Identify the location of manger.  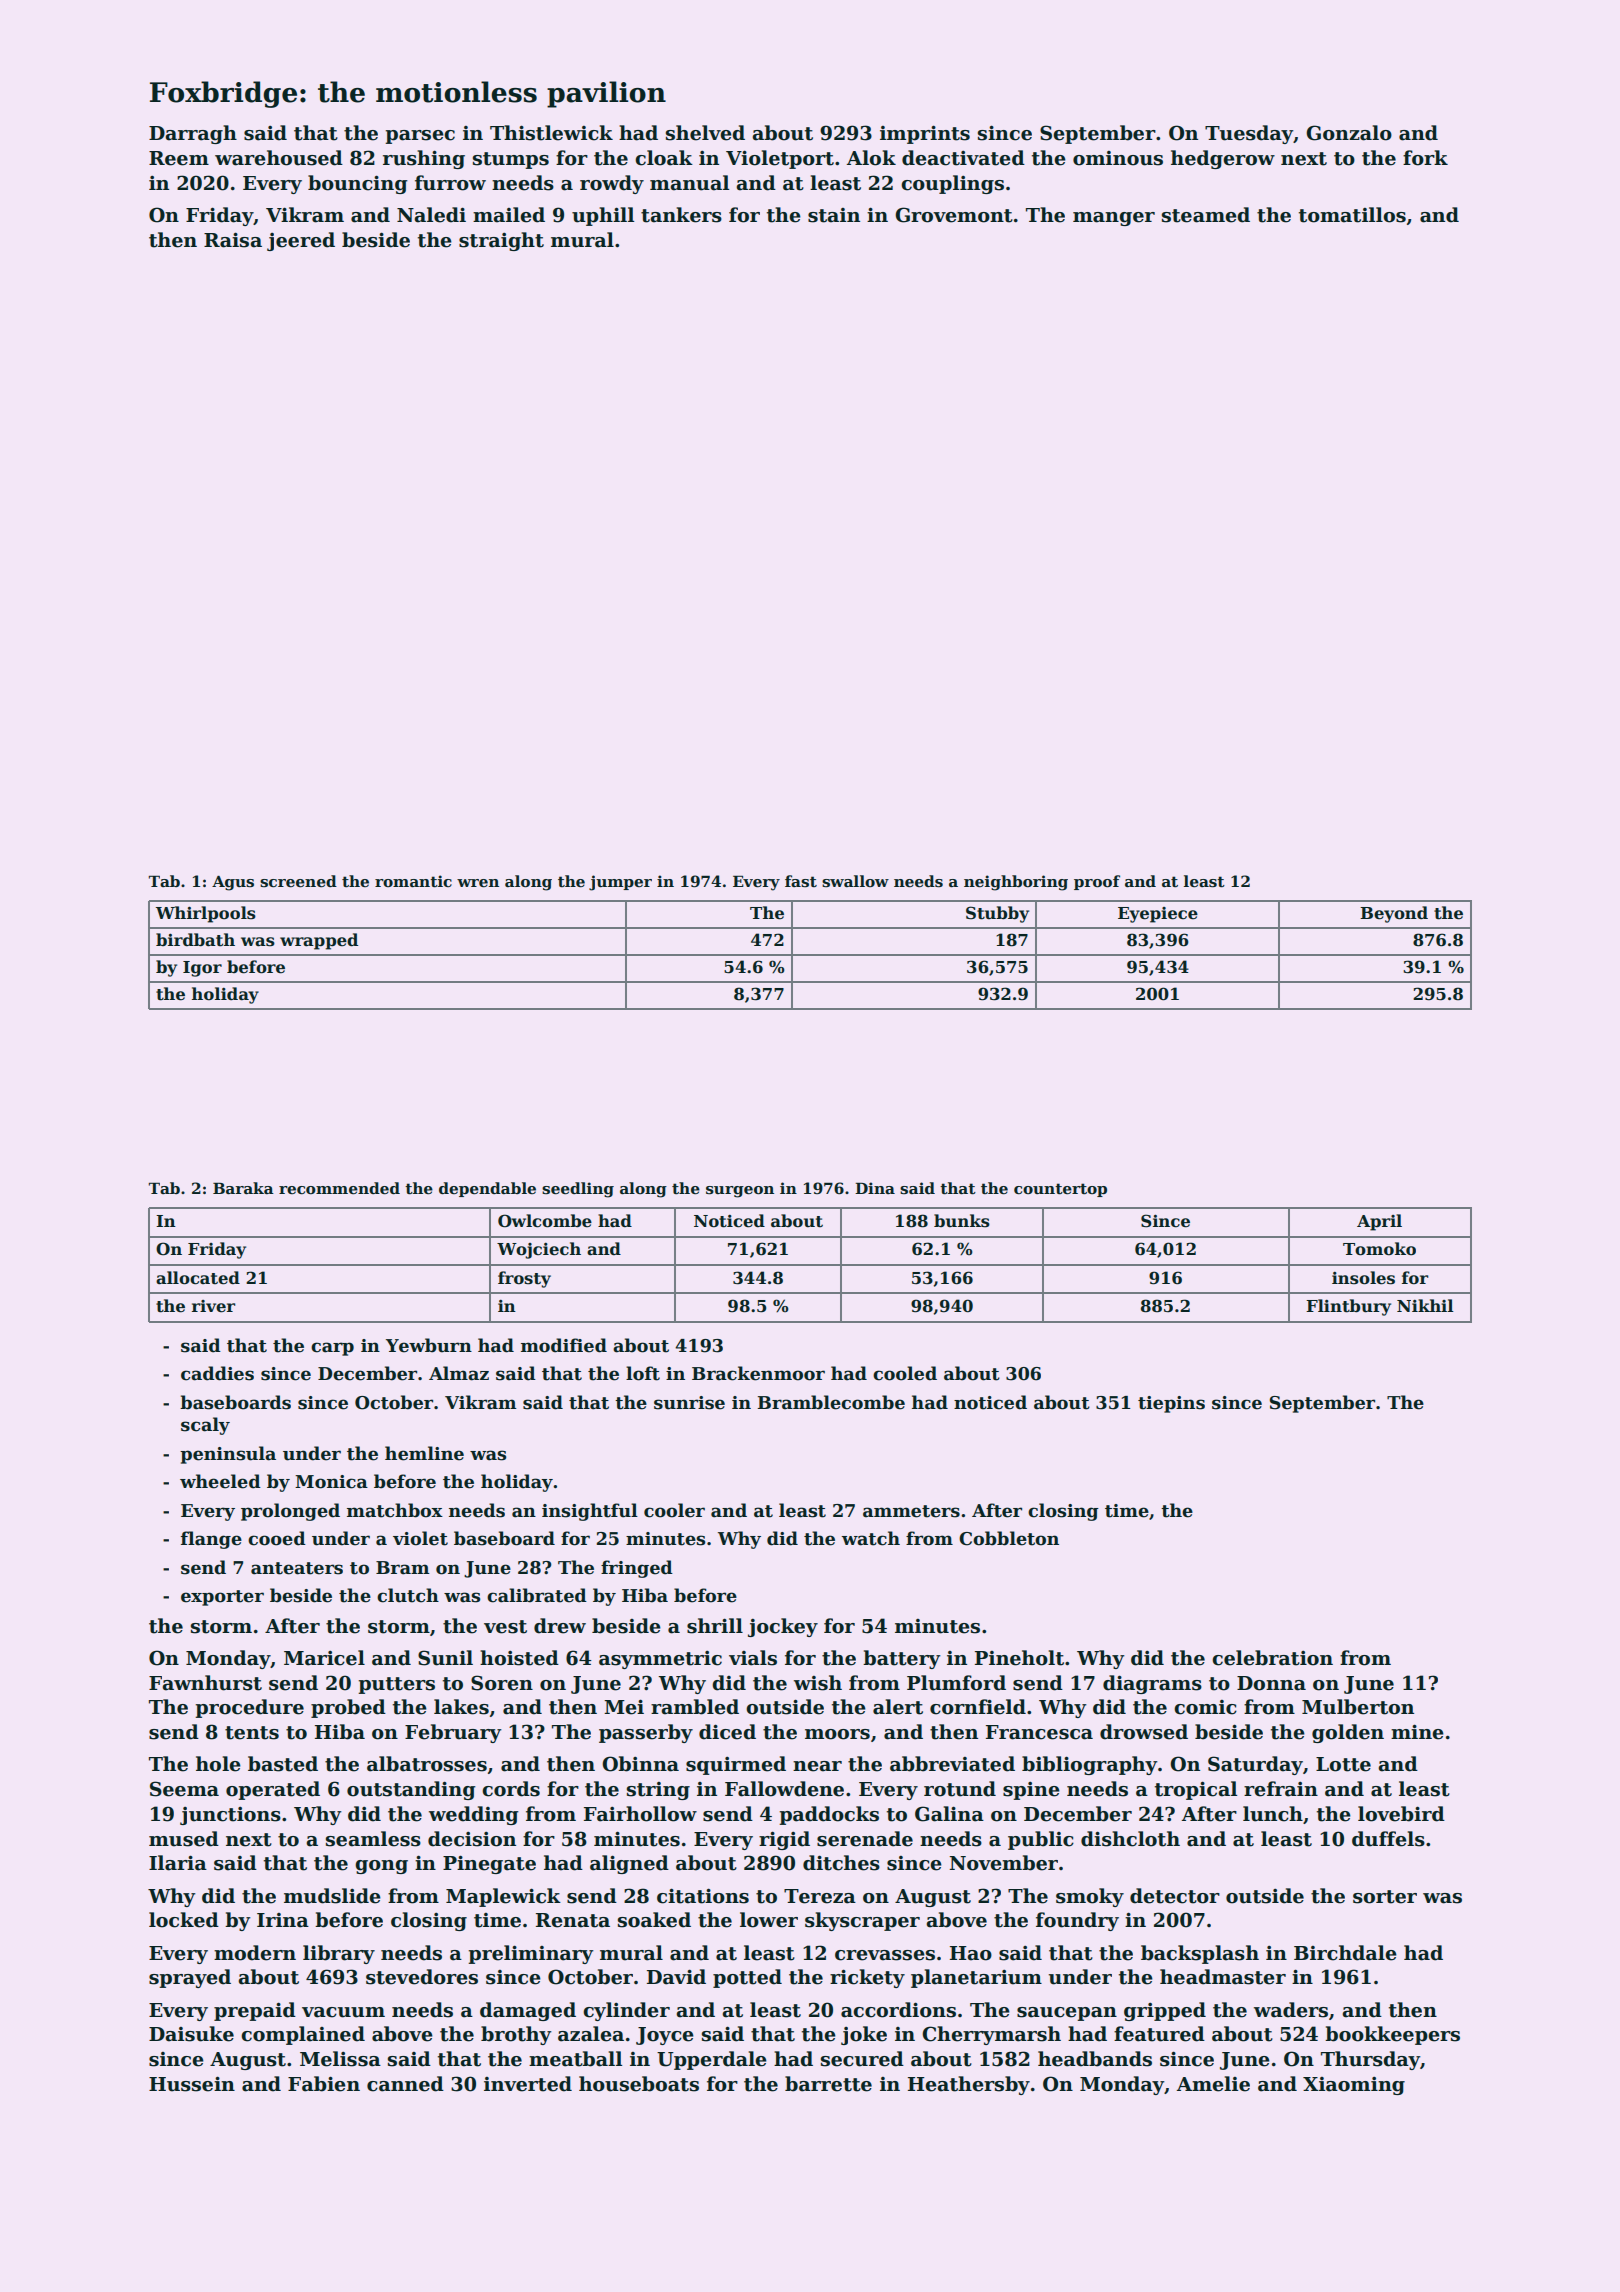
(1114, 219).
